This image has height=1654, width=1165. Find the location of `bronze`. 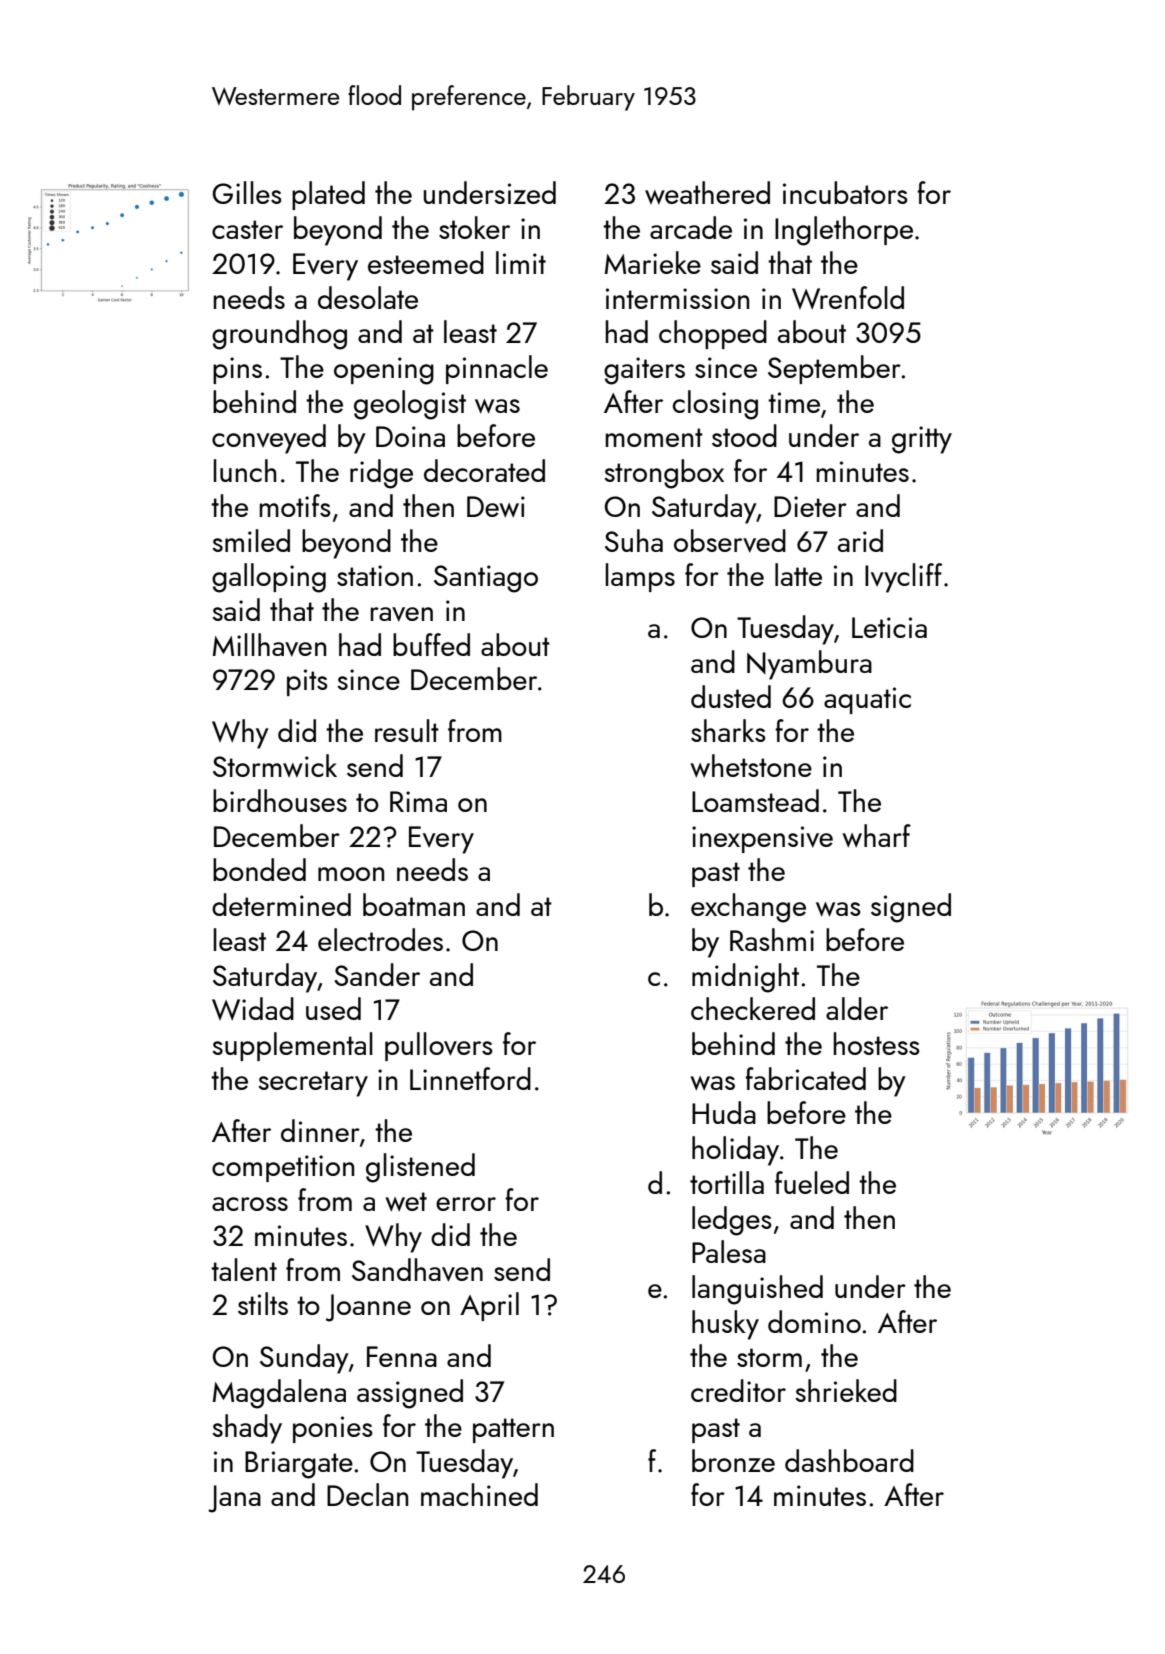

bronze is located at coordinates (733, 1460).
